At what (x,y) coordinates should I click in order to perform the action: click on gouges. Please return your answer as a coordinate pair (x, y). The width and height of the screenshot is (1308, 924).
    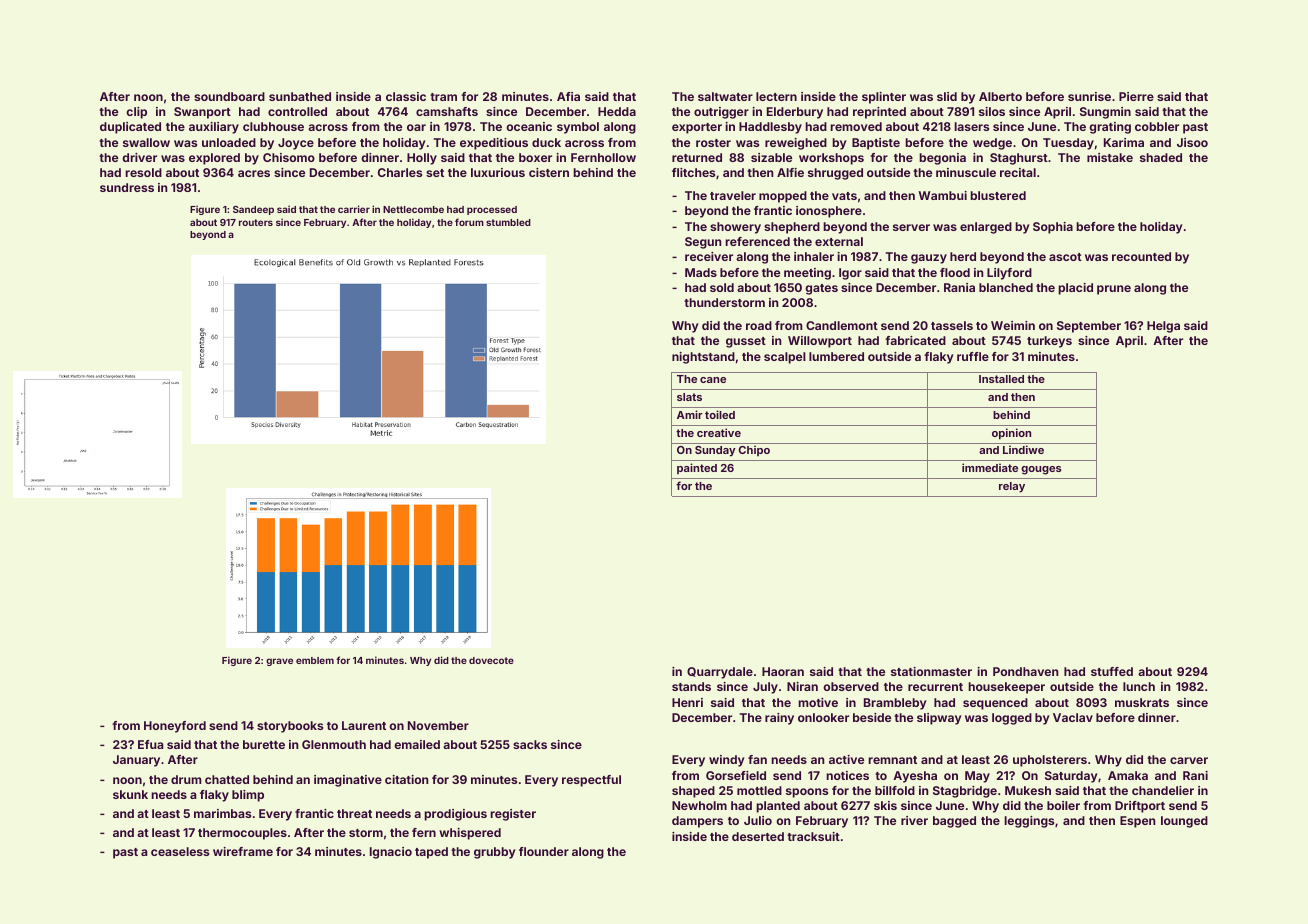
    Looking at the image, I should click on (1041, 470).
